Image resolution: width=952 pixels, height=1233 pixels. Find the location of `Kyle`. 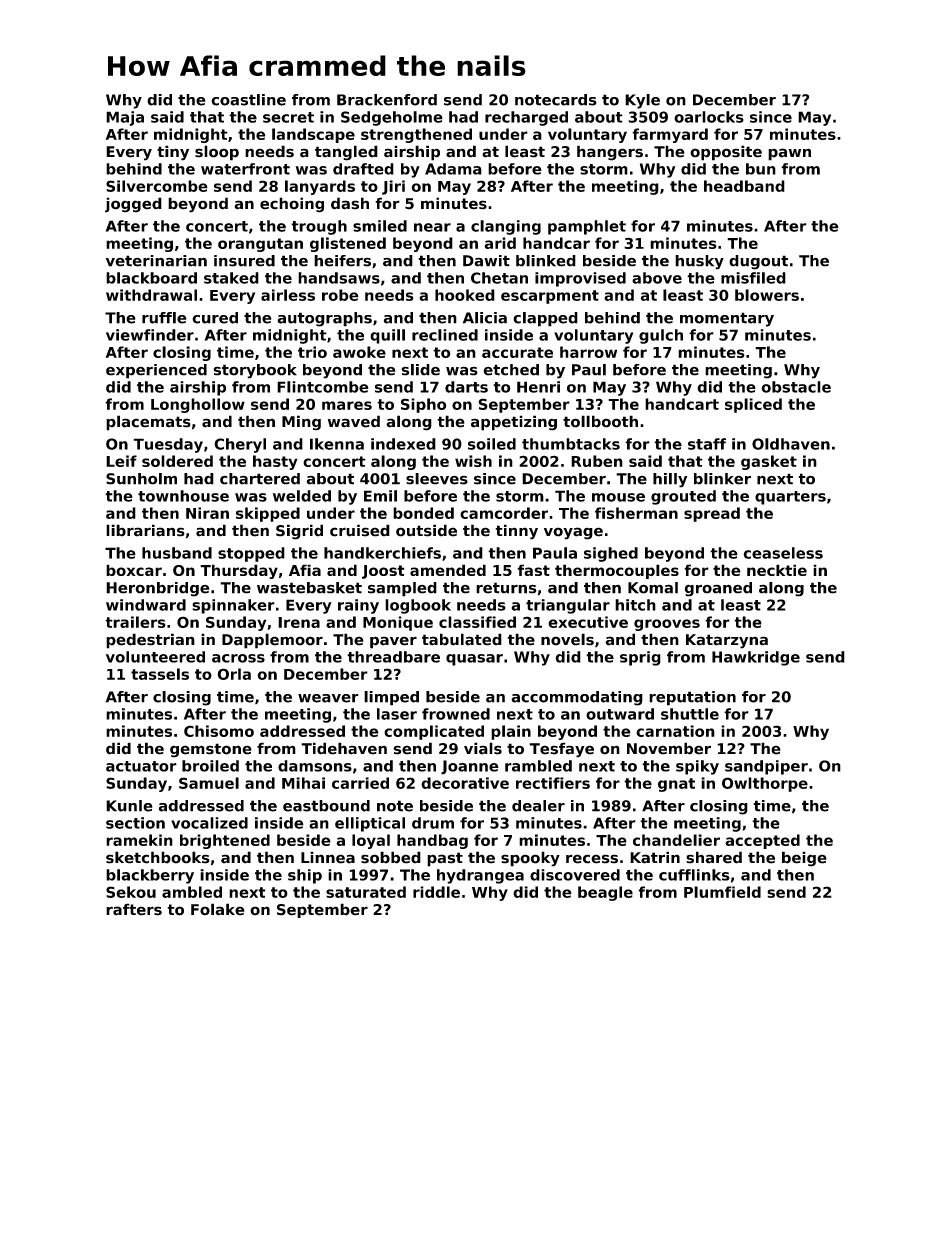

Kyle is located at coordinates (642, 101).
